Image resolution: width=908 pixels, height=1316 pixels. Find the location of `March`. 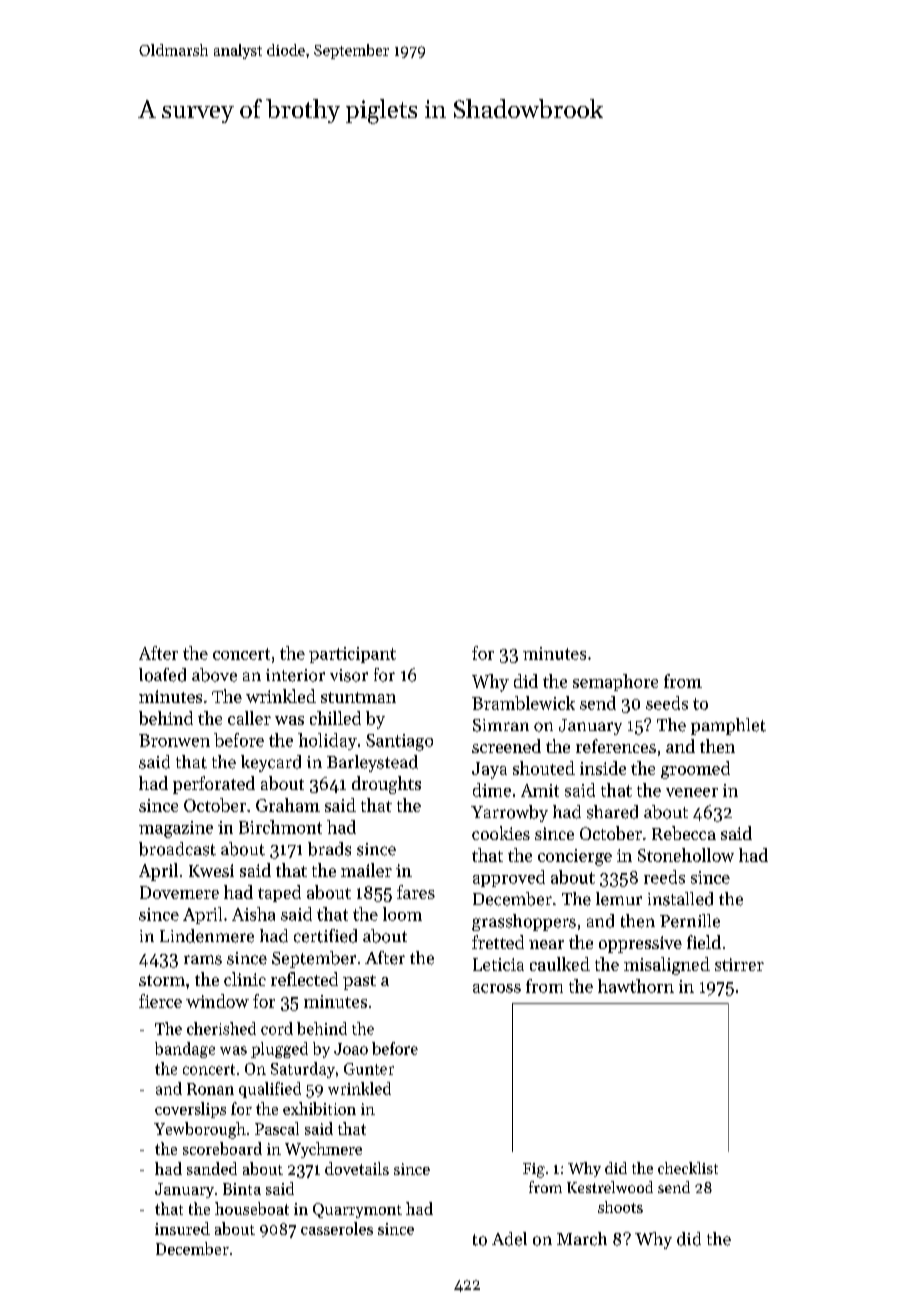

March is located at coordinates (582, 1239).
